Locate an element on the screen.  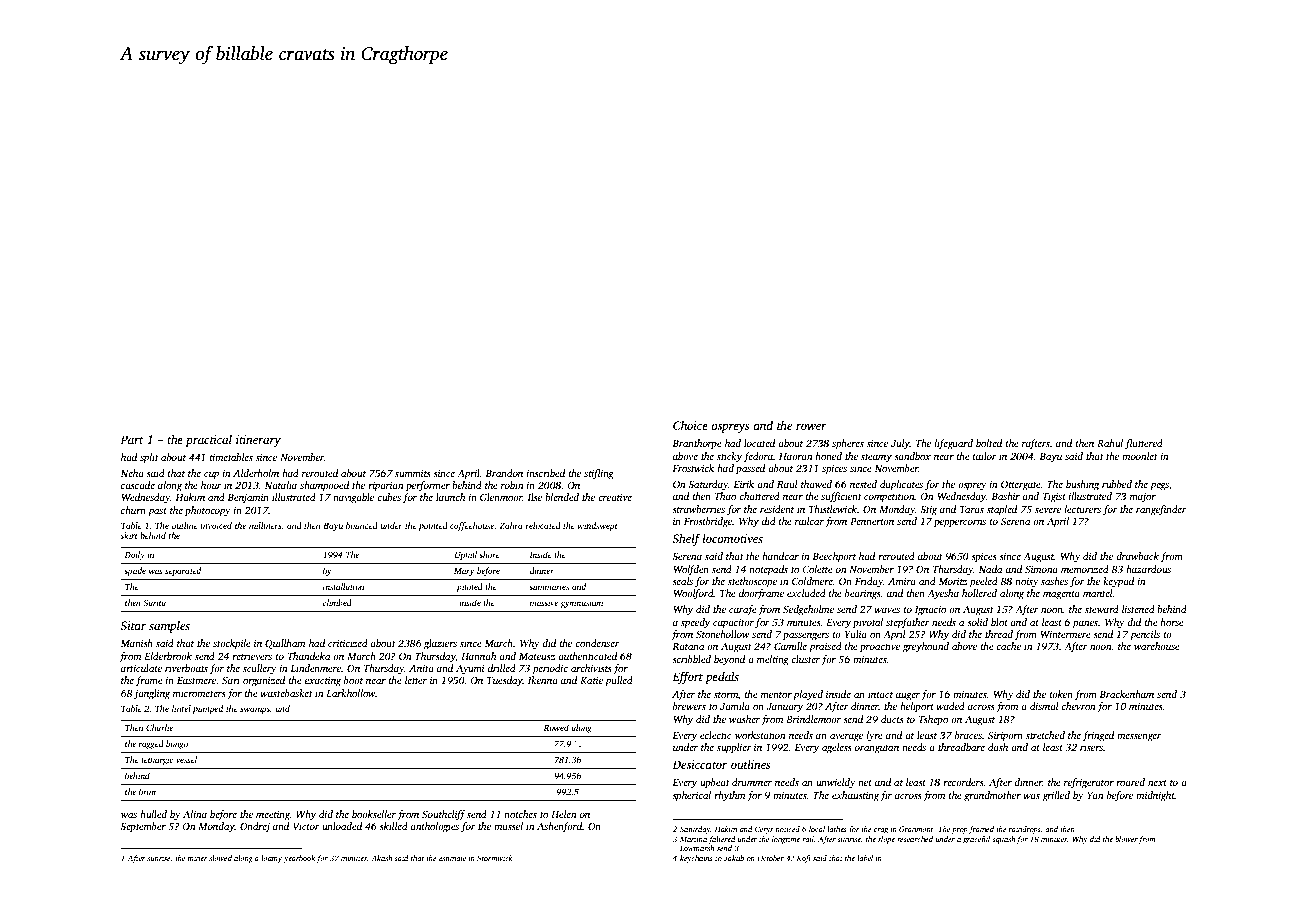
separated is located at coordinates (183, 571).
